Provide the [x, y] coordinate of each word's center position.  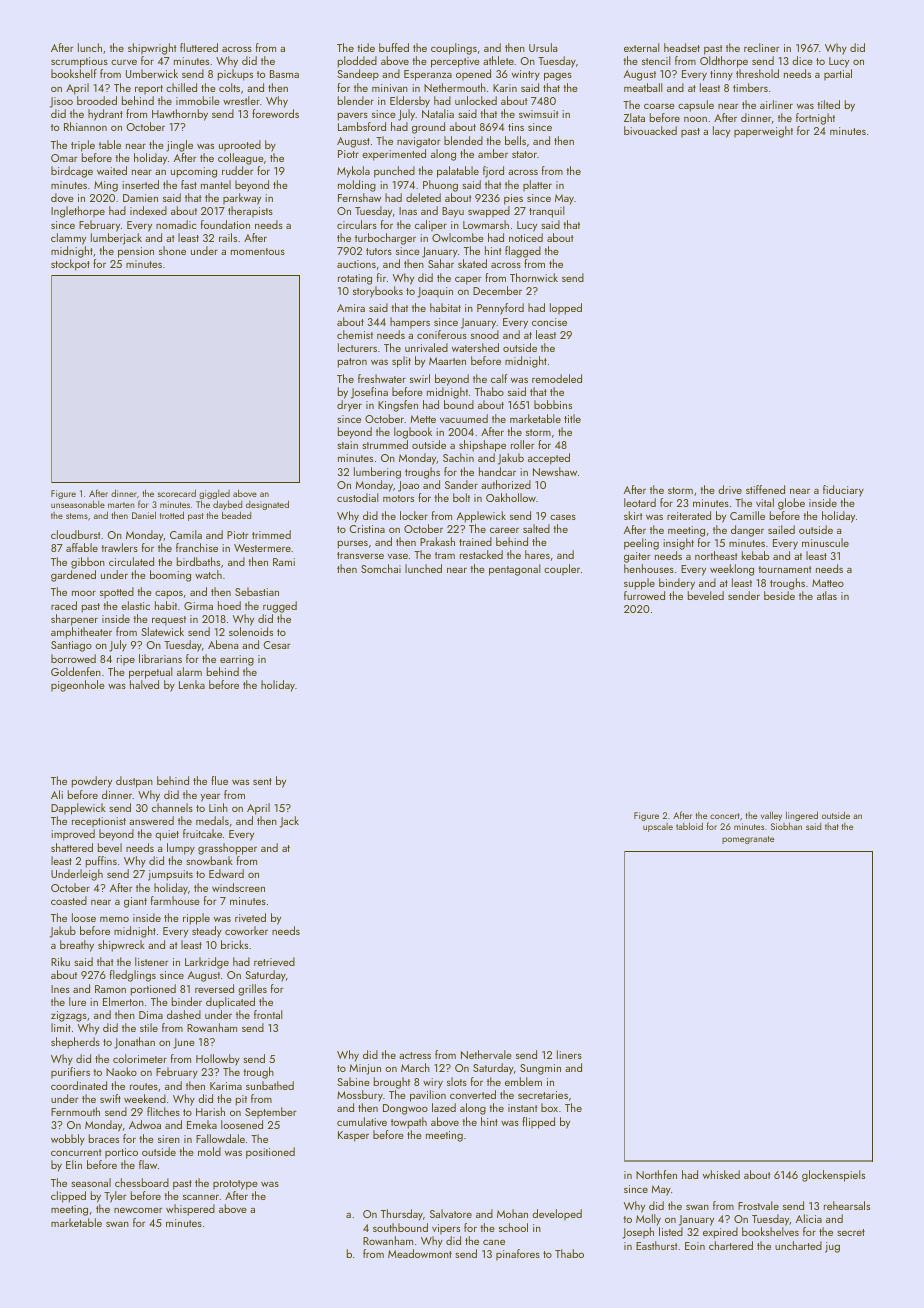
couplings [454, 49]
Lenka [192, 684]
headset [682, 47]
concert [725, 816]
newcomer [138, 1210]
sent [262, 781]
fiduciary [843, 491]
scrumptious [79, 62]
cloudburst [76, 534]
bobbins [553, 404]
